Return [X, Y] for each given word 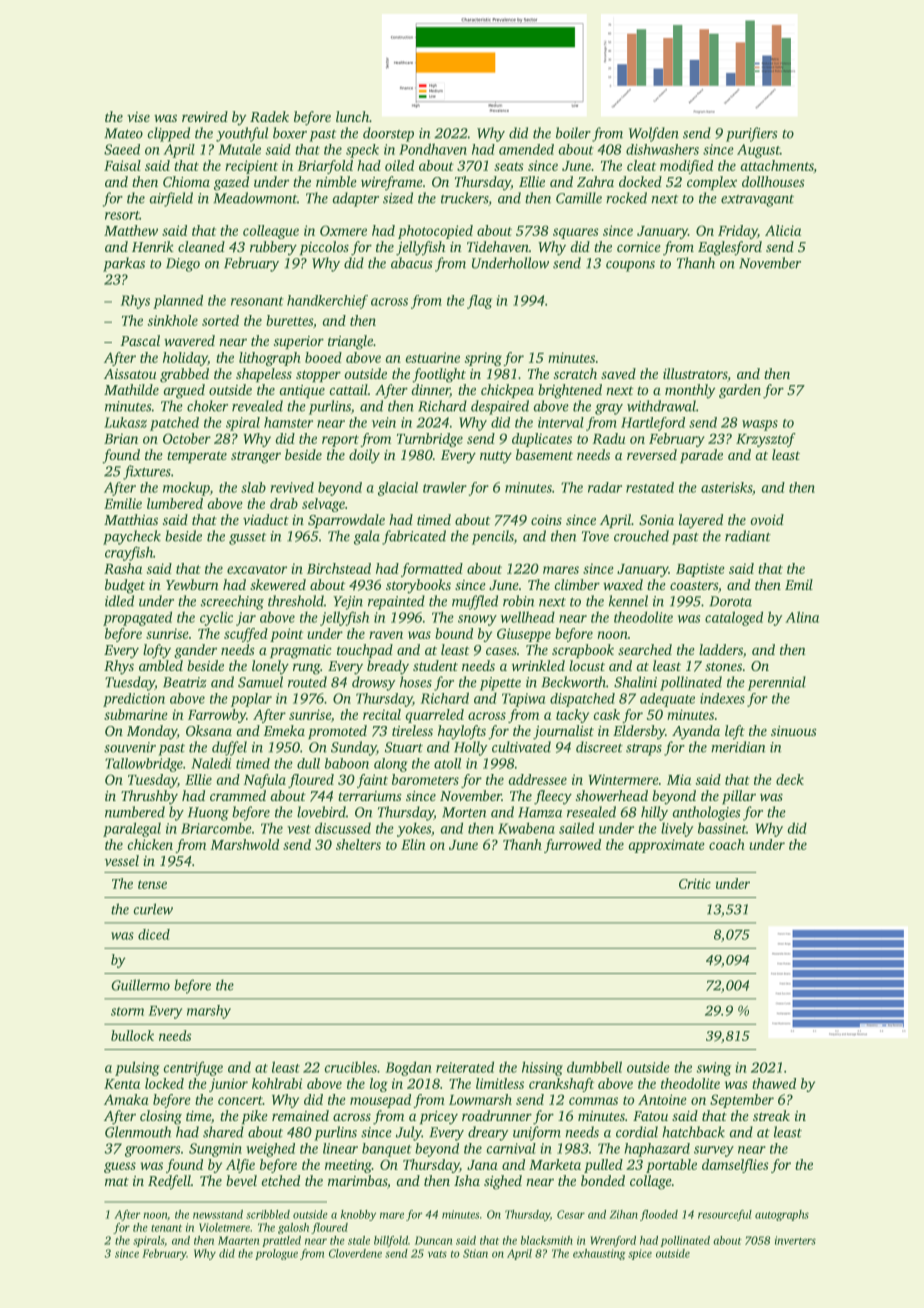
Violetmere [224, 1227]
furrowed [572, 846]
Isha [467, 1180]
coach [727, 844]
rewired [205, 116]
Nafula [264, 781]
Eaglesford [730, 248]
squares [576, 233]
